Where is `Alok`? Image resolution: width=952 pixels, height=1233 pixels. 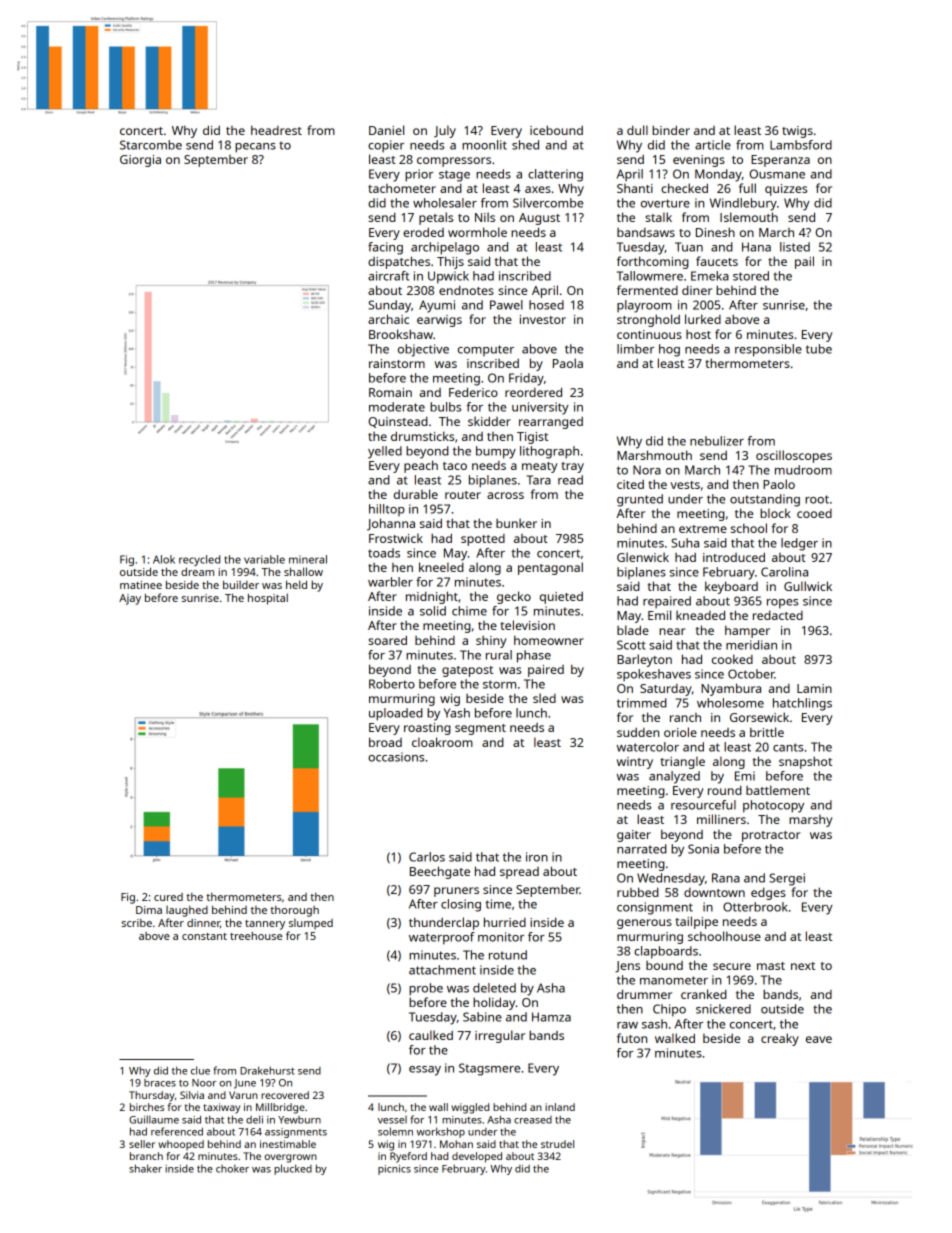 Alok is located at coordinates (164, 559).
